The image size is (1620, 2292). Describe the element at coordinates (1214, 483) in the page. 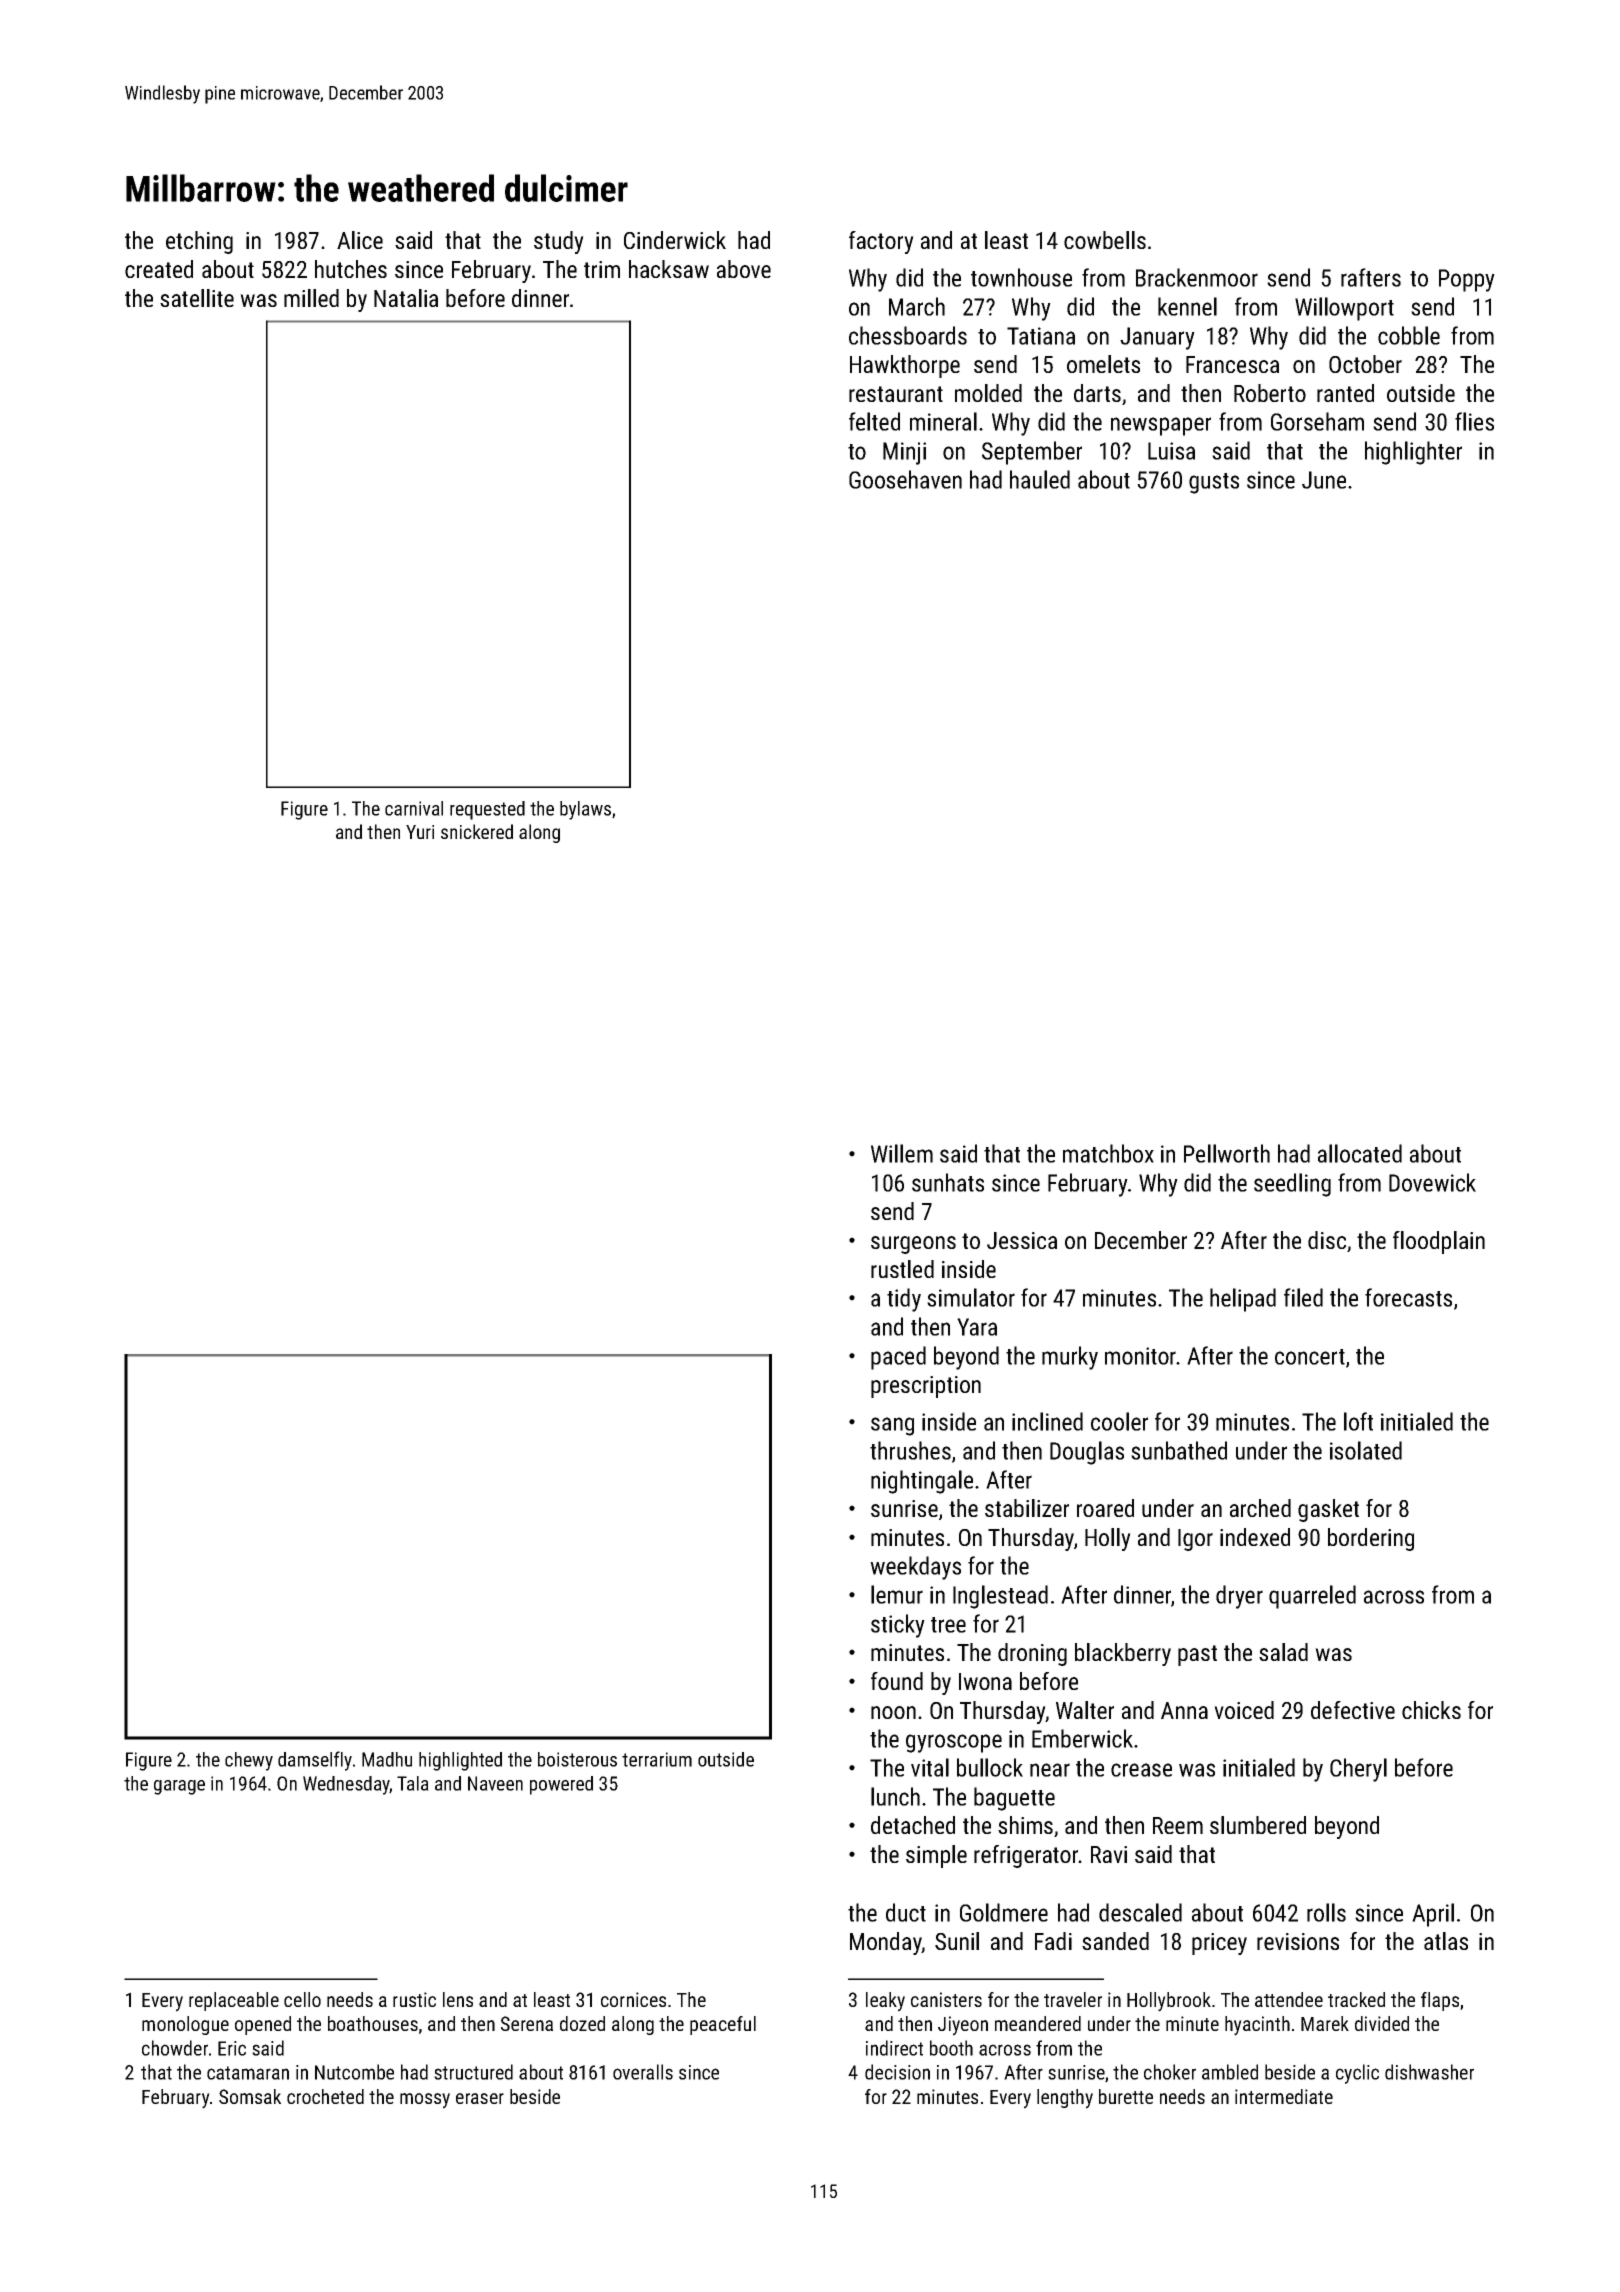

I see `gusts` at that location.
